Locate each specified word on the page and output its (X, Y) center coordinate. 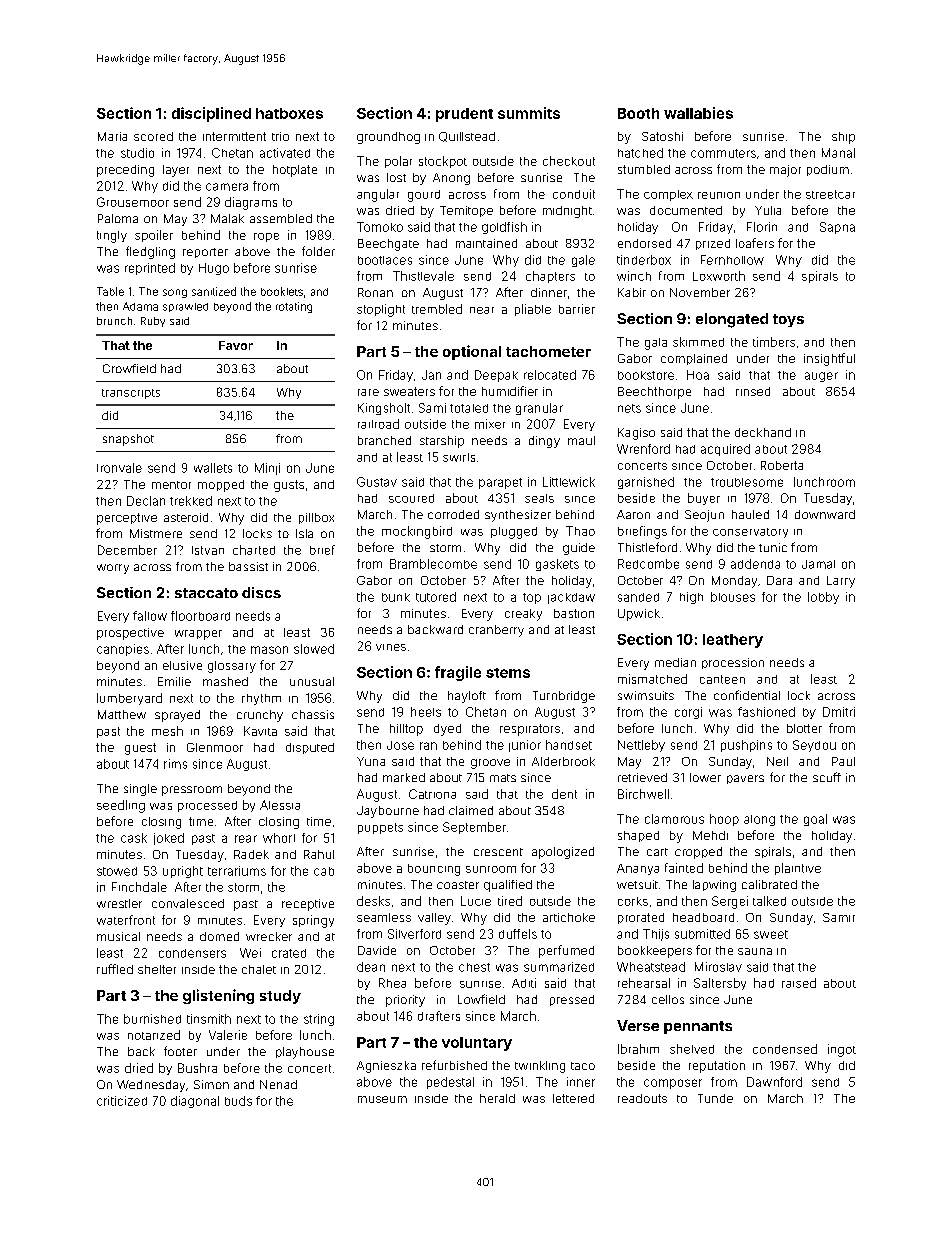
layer (176, 171)
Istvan (208, 550)
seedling (121, 806)
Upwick (639, 615)
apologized (563, 853)
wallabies (698, 113)
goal (815, 820)
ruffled (115, 969)
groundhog (388, 138)
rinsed (753, 391)
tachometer (548, 351)
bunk (396, 597)
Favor (236, 345)
